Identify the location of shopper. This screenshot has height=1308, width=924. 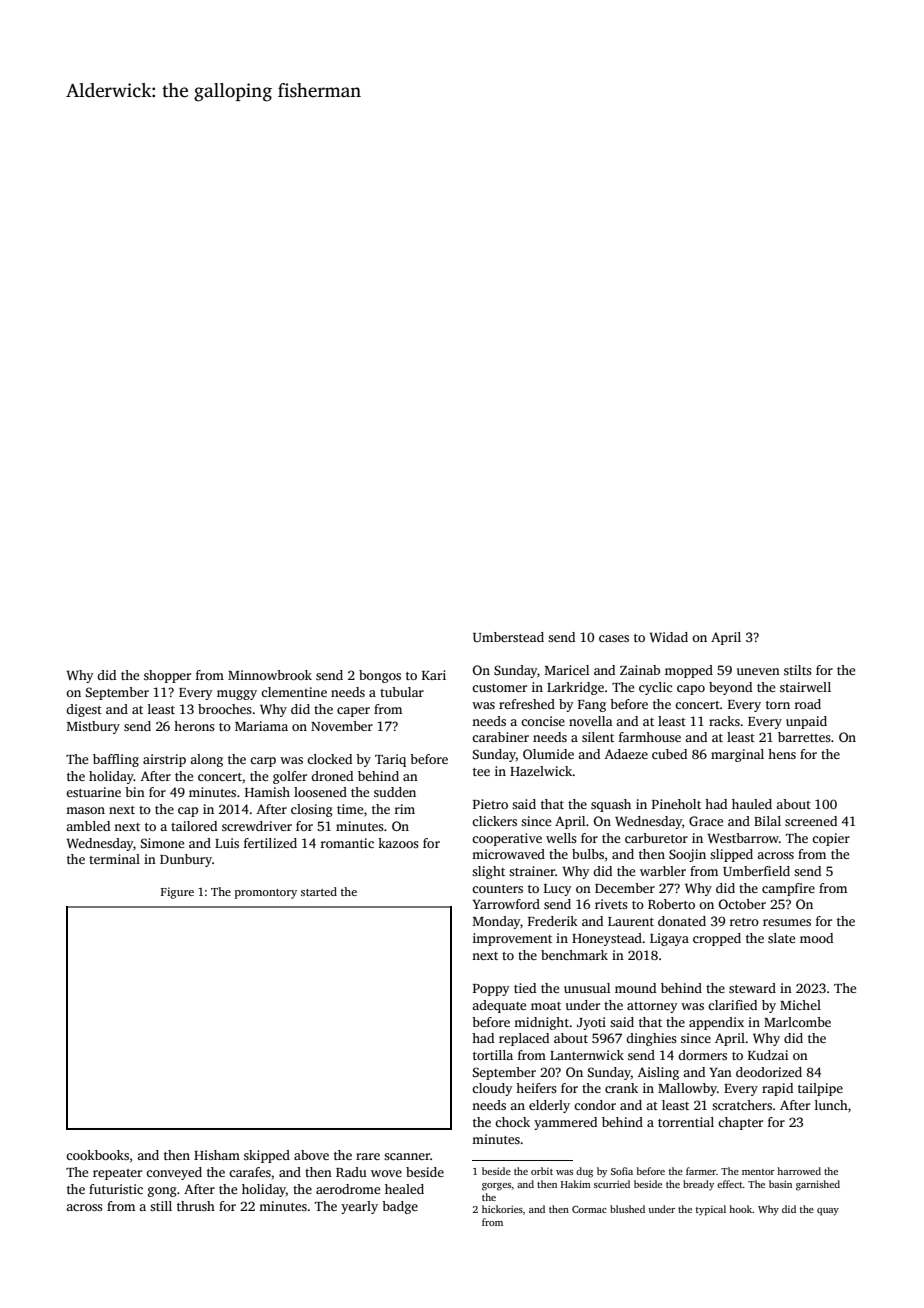
(167, 676).
